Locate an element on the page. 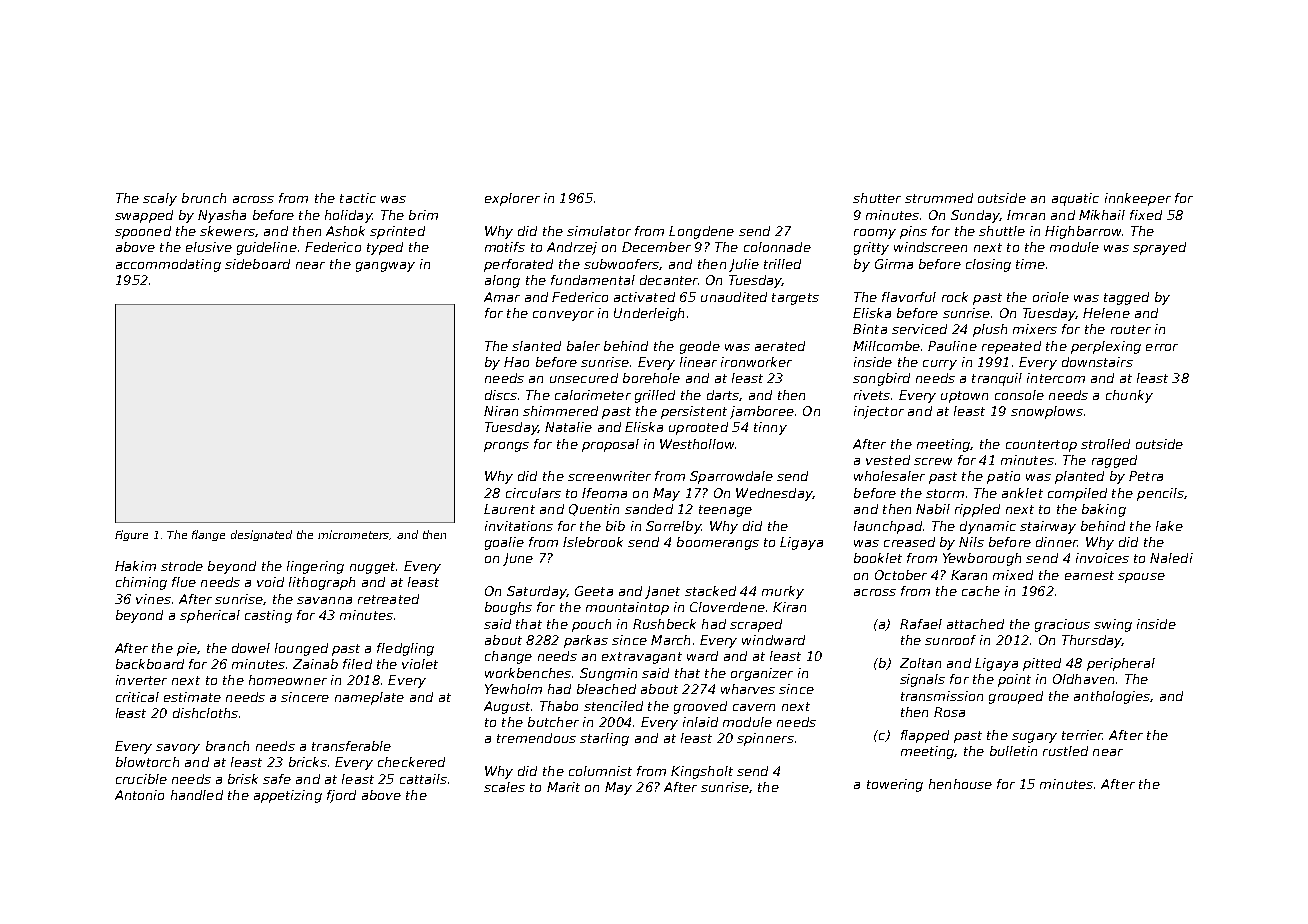 This document has height=924, width=1308. organizer is located at coordinates (762, 674).
